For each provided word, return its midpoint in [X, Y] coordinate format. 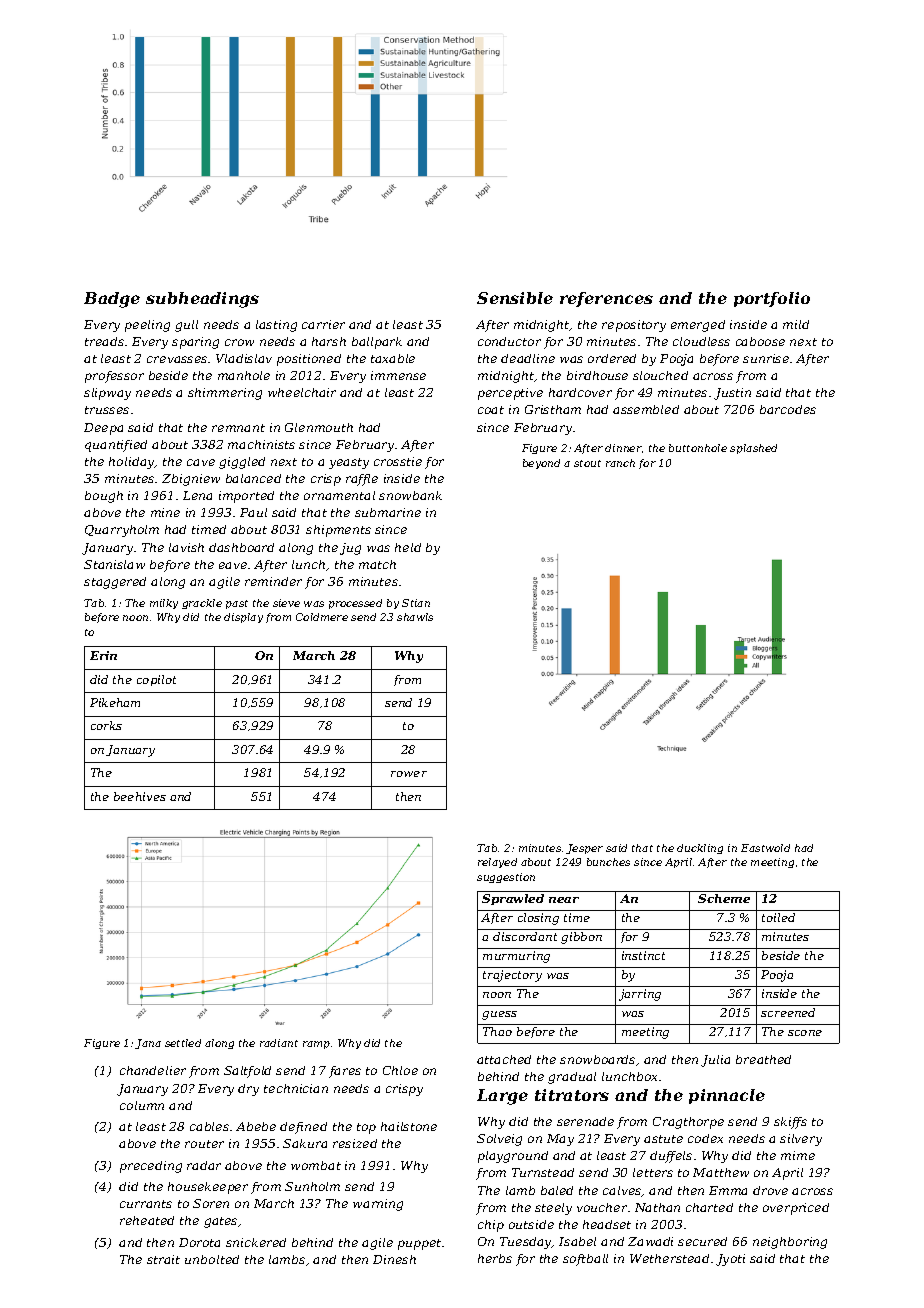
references [606, 299]
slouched [660, 375]
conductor [509, 341]
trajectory [512, 976]
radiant [279, 1043]
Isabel [577, 1241]
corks [106, 725]
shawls [415, 617]
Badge [112, 300]
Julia [715, 1061]
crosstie [398, 461]
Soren [211, 1203]
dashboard [241, 547]
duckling [700, 849]
